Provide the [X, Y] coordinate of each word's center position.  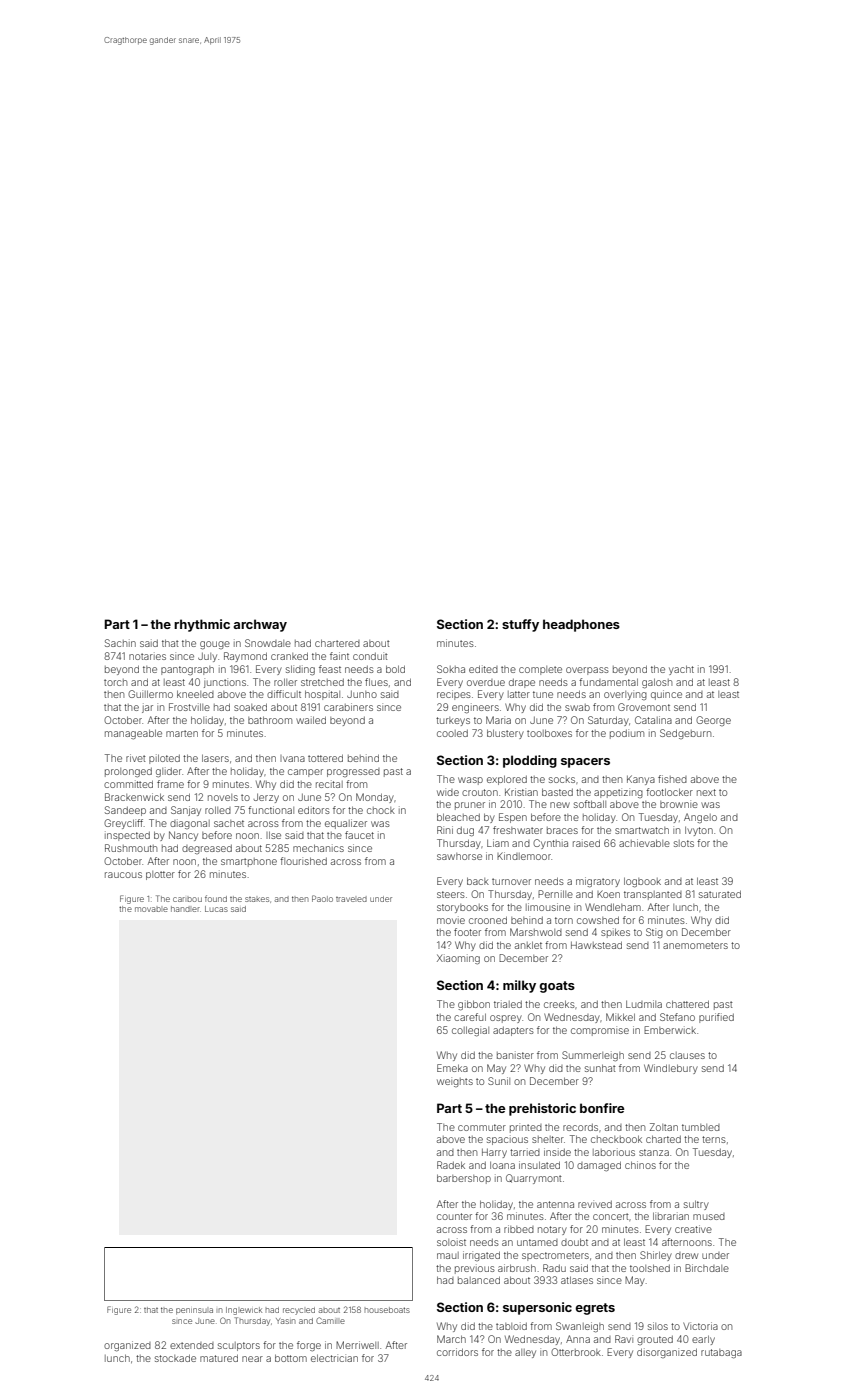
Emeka [452, 1068]
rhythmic [202, 625]
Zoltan [664, 1127]
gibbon [474, 1005]
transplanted [653, 895]
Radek [451, 1165]
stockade [175, 1358]
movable [151, 909]
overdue [486, 682]
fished [672, 779]
